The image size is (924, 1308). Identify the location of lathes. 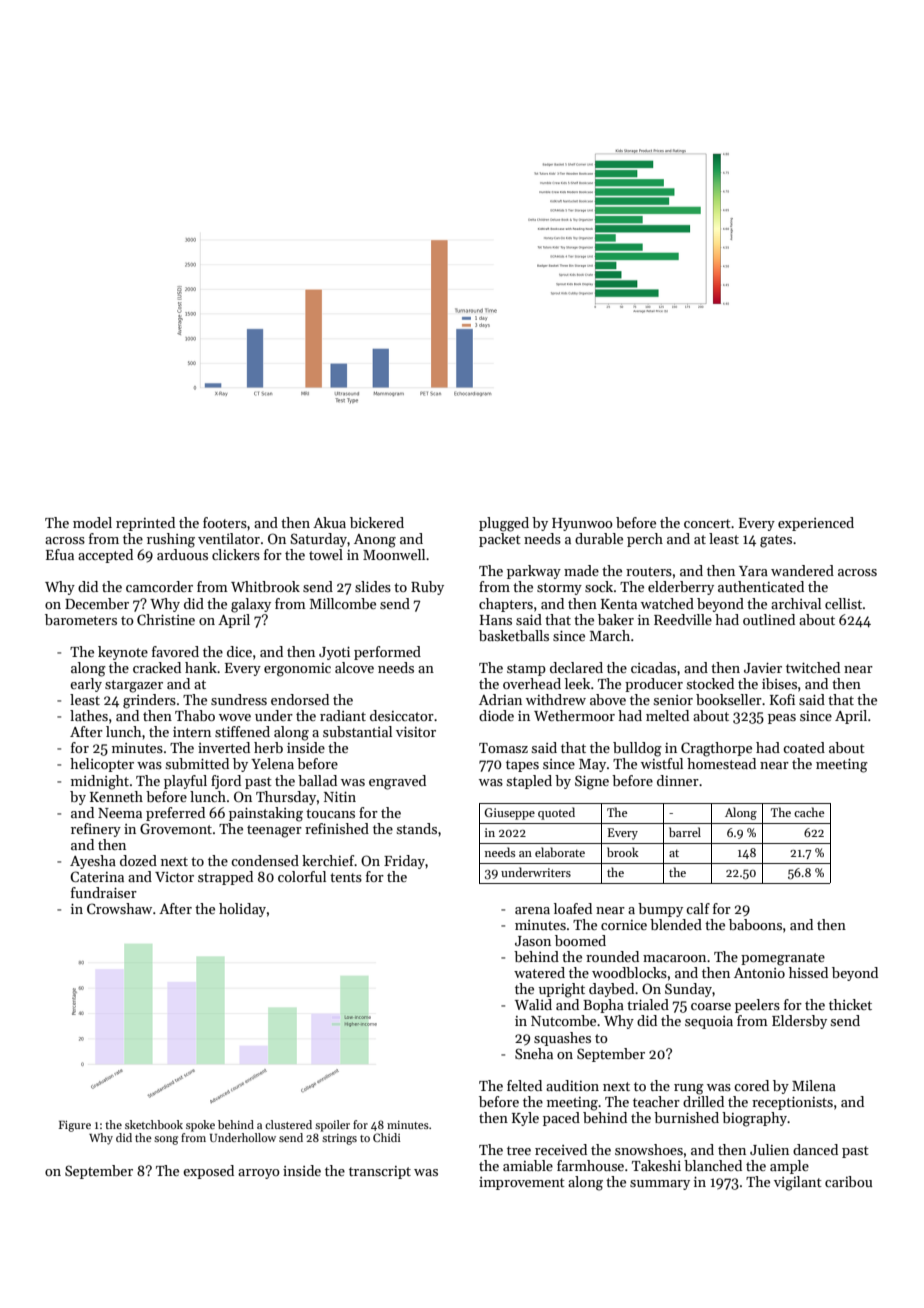
(89, 715).
